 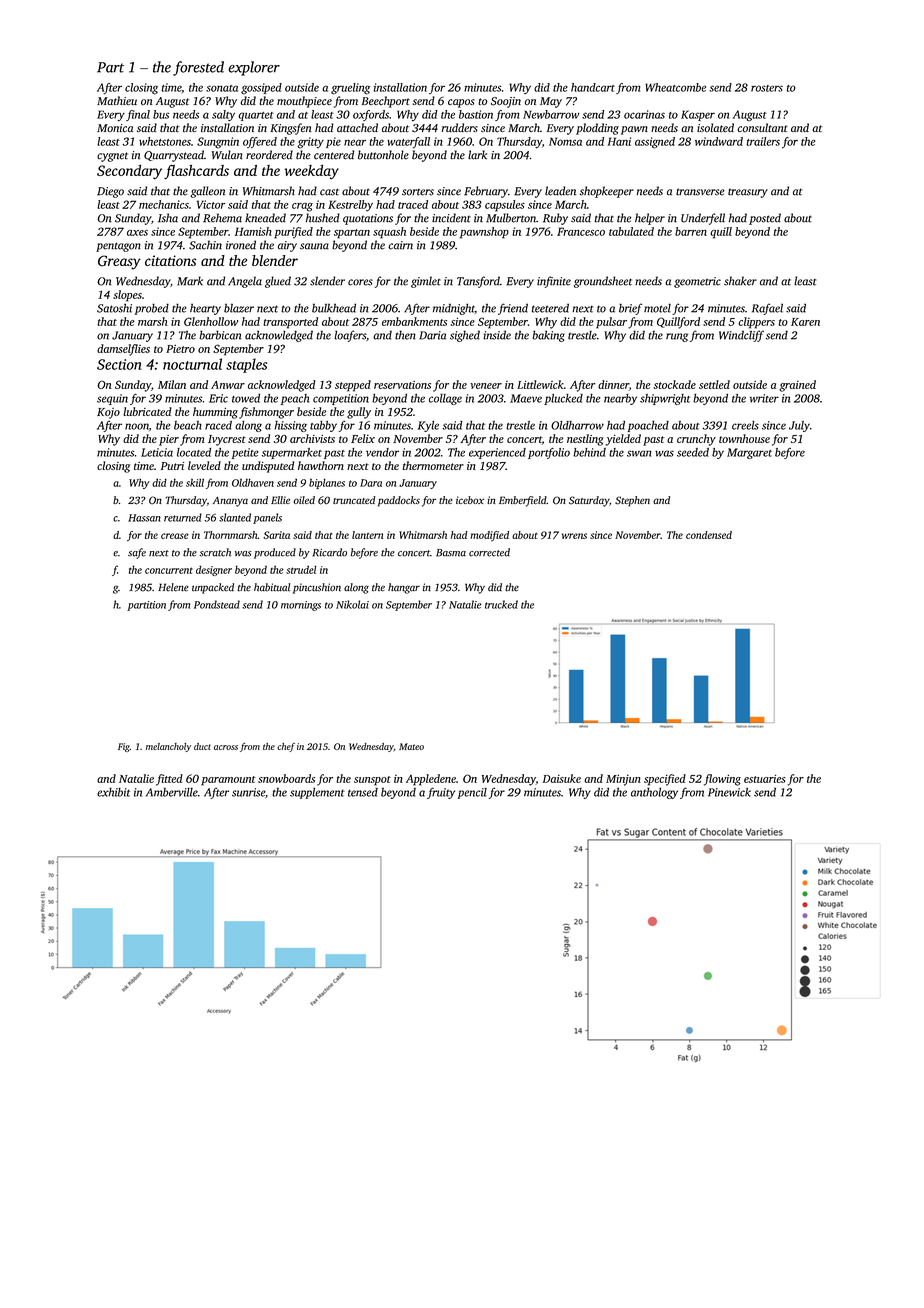 I want to click on dinner, so click(x=613, y=385).
